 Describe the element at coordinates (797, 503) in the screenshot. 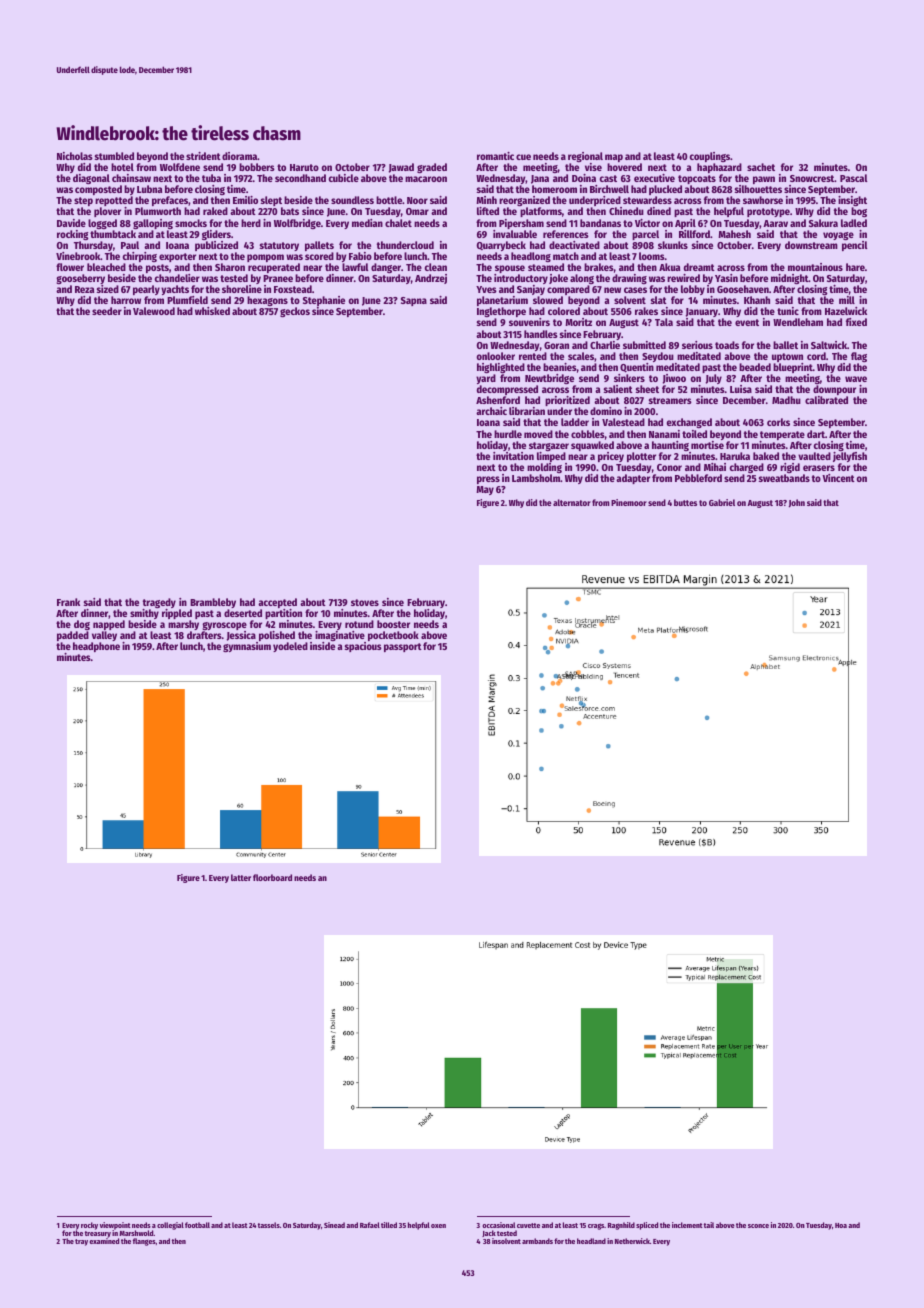

I see `John` at that location.
